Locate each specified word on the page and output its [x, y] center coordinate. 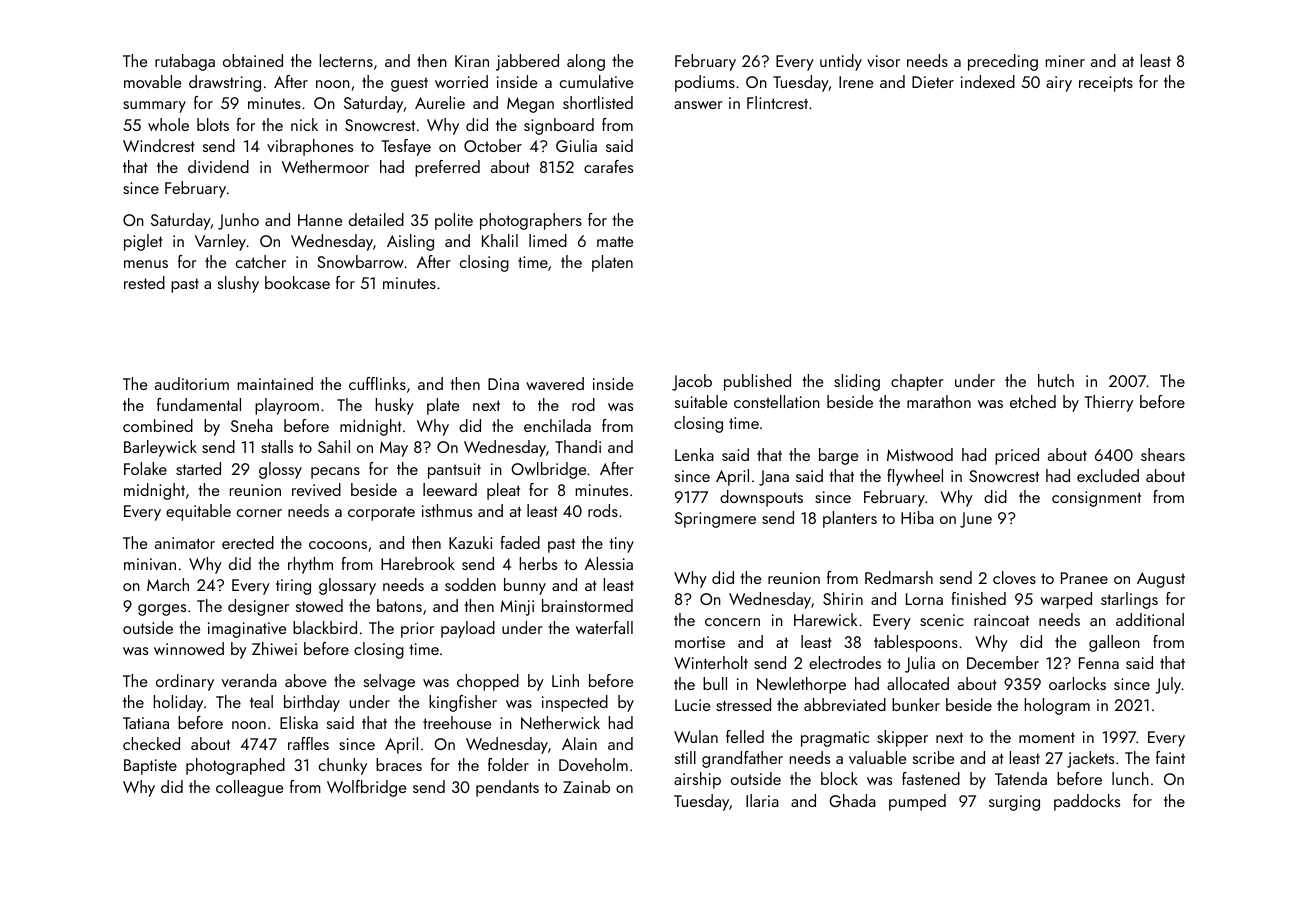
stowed [319, 605]
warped [1066, 600]
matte [615, 241]
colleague [249, 788]
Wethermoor [325, 166]
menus [146, 264]
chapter [917, 382]
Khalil [500, 240]
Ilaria [762, 800]
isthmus [447, 510]
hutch [1056, 380]
